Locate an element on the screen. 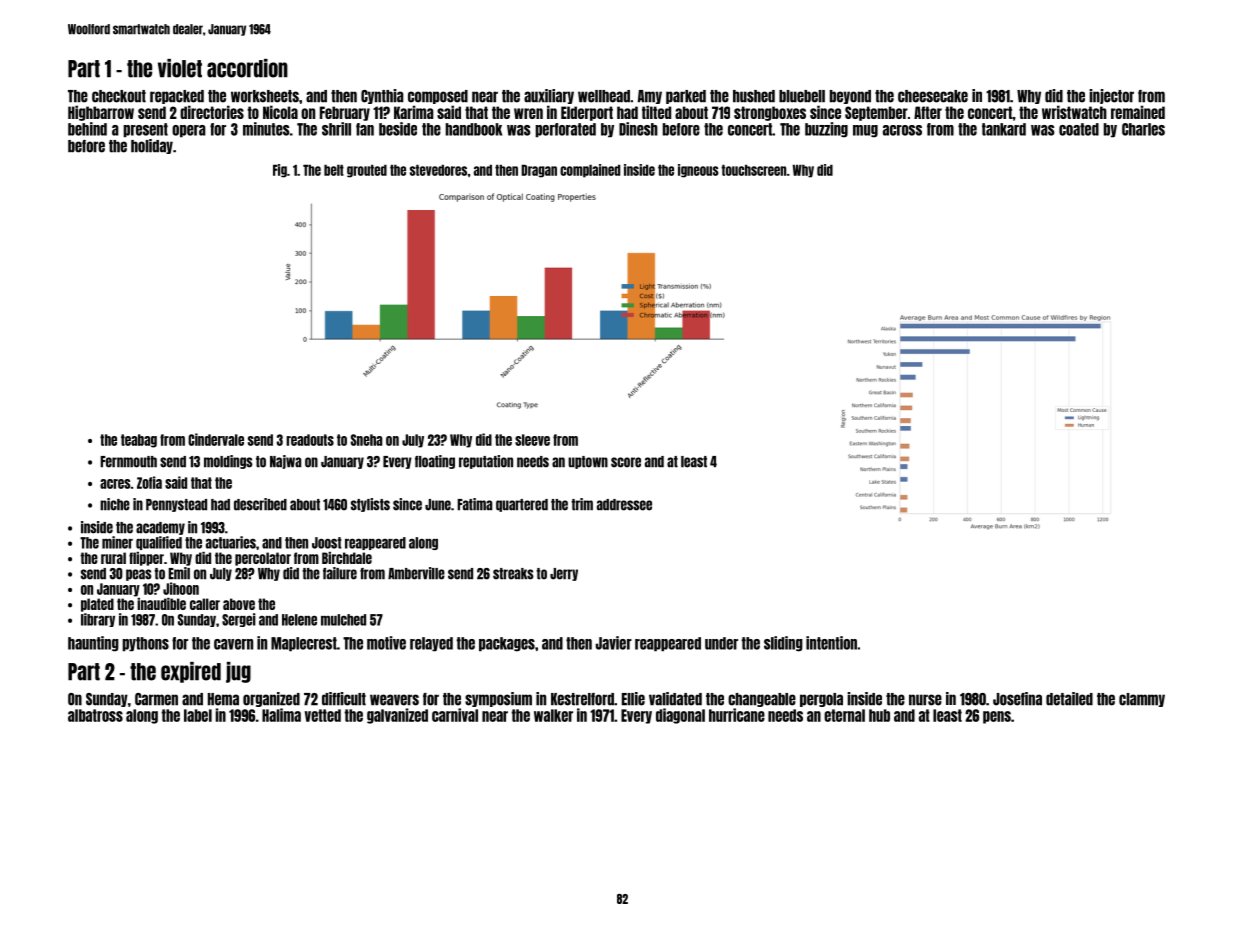 The height and width of the screenshot is (952, 1233). teabag is located at coordinates (139, 441).
